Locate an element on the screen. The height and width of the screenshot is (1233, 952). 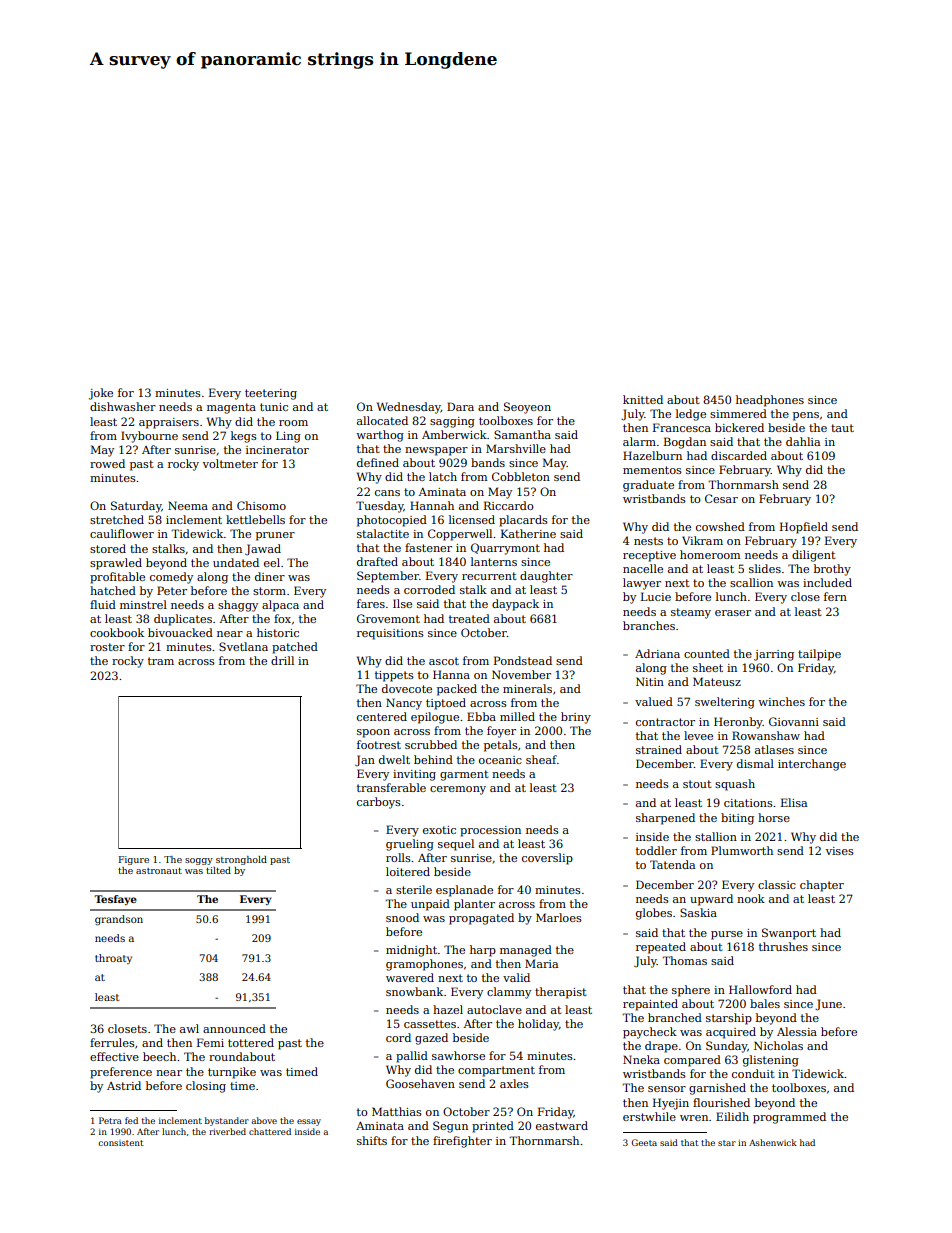
sweltering is located at coordinates (725, 703).
